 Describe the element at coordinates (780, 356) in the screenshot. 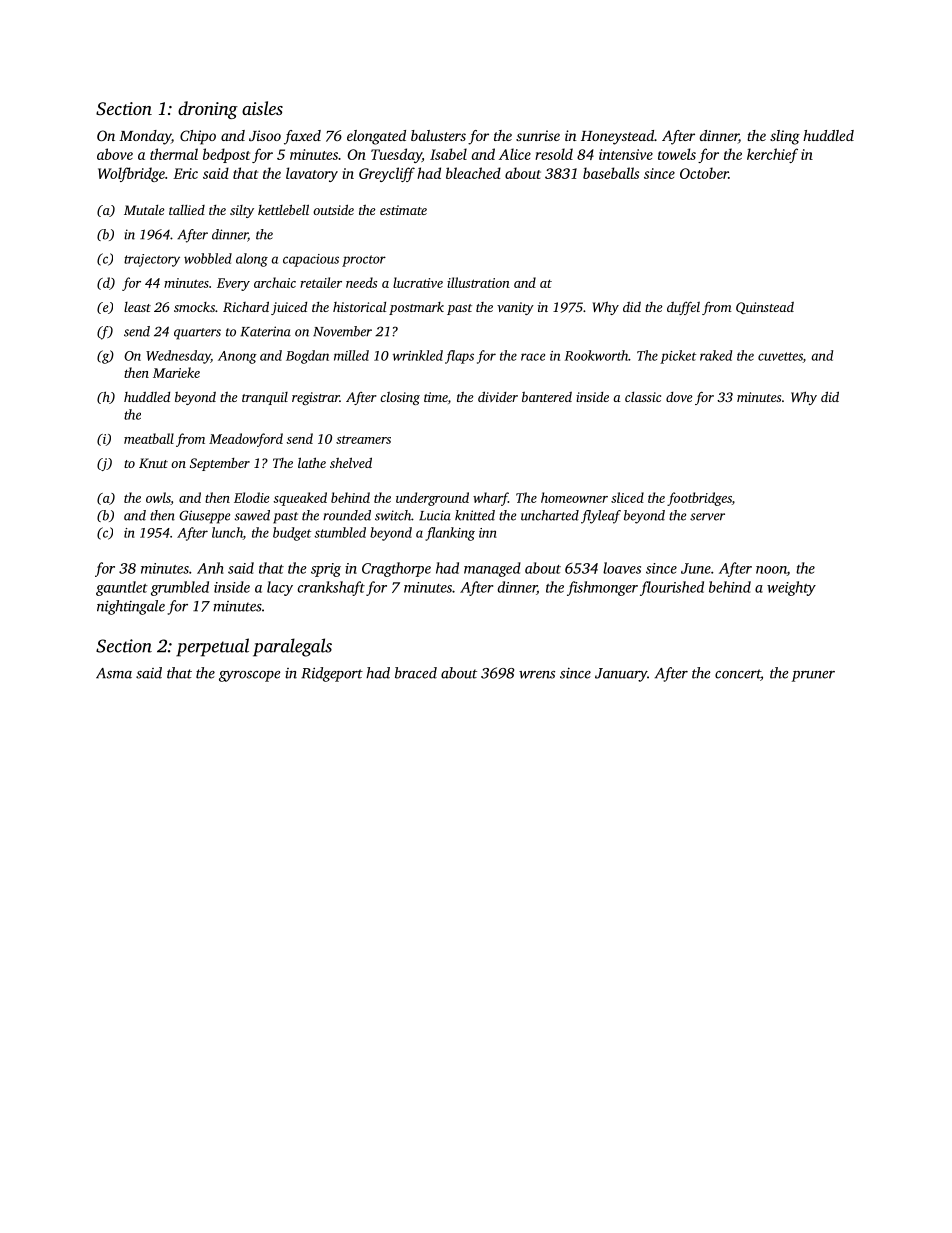

I see `cuvettes` at that location.
